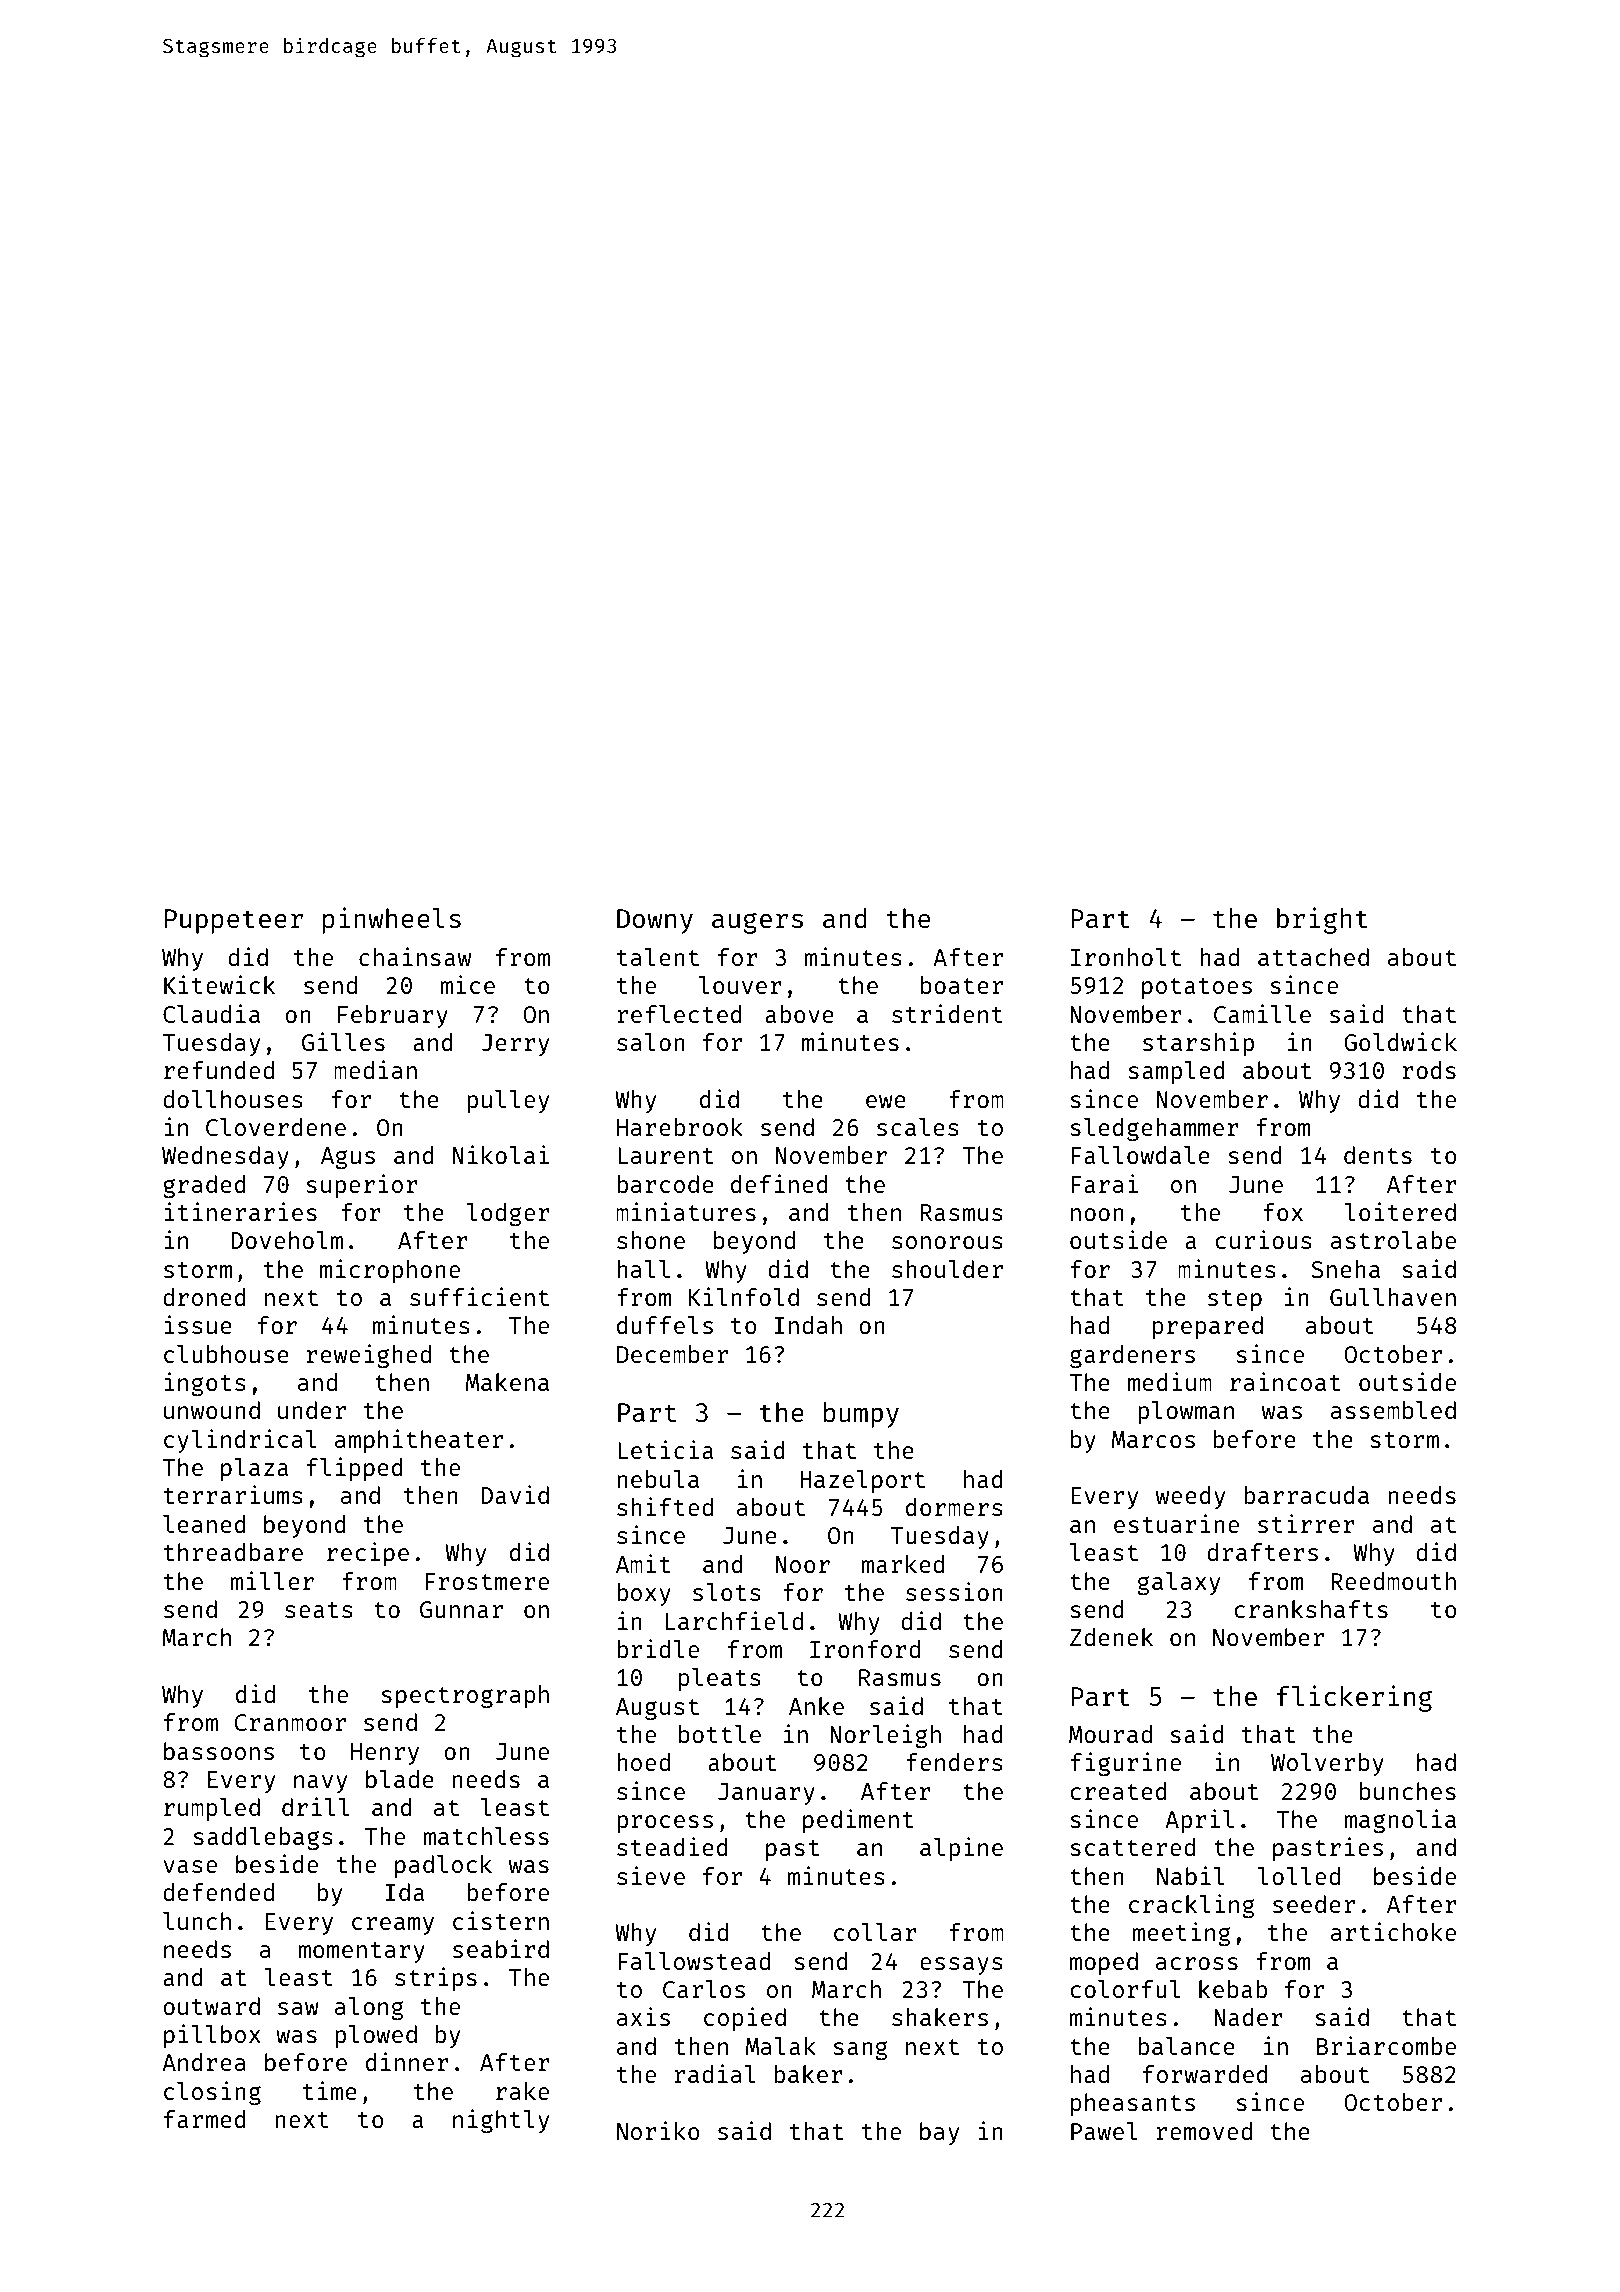 The height and width of the page is (2292, 1620). What do you see at coordinates (1393, 1410) in the page?
I see `assembled` at bounding box center [1393, 1410].
